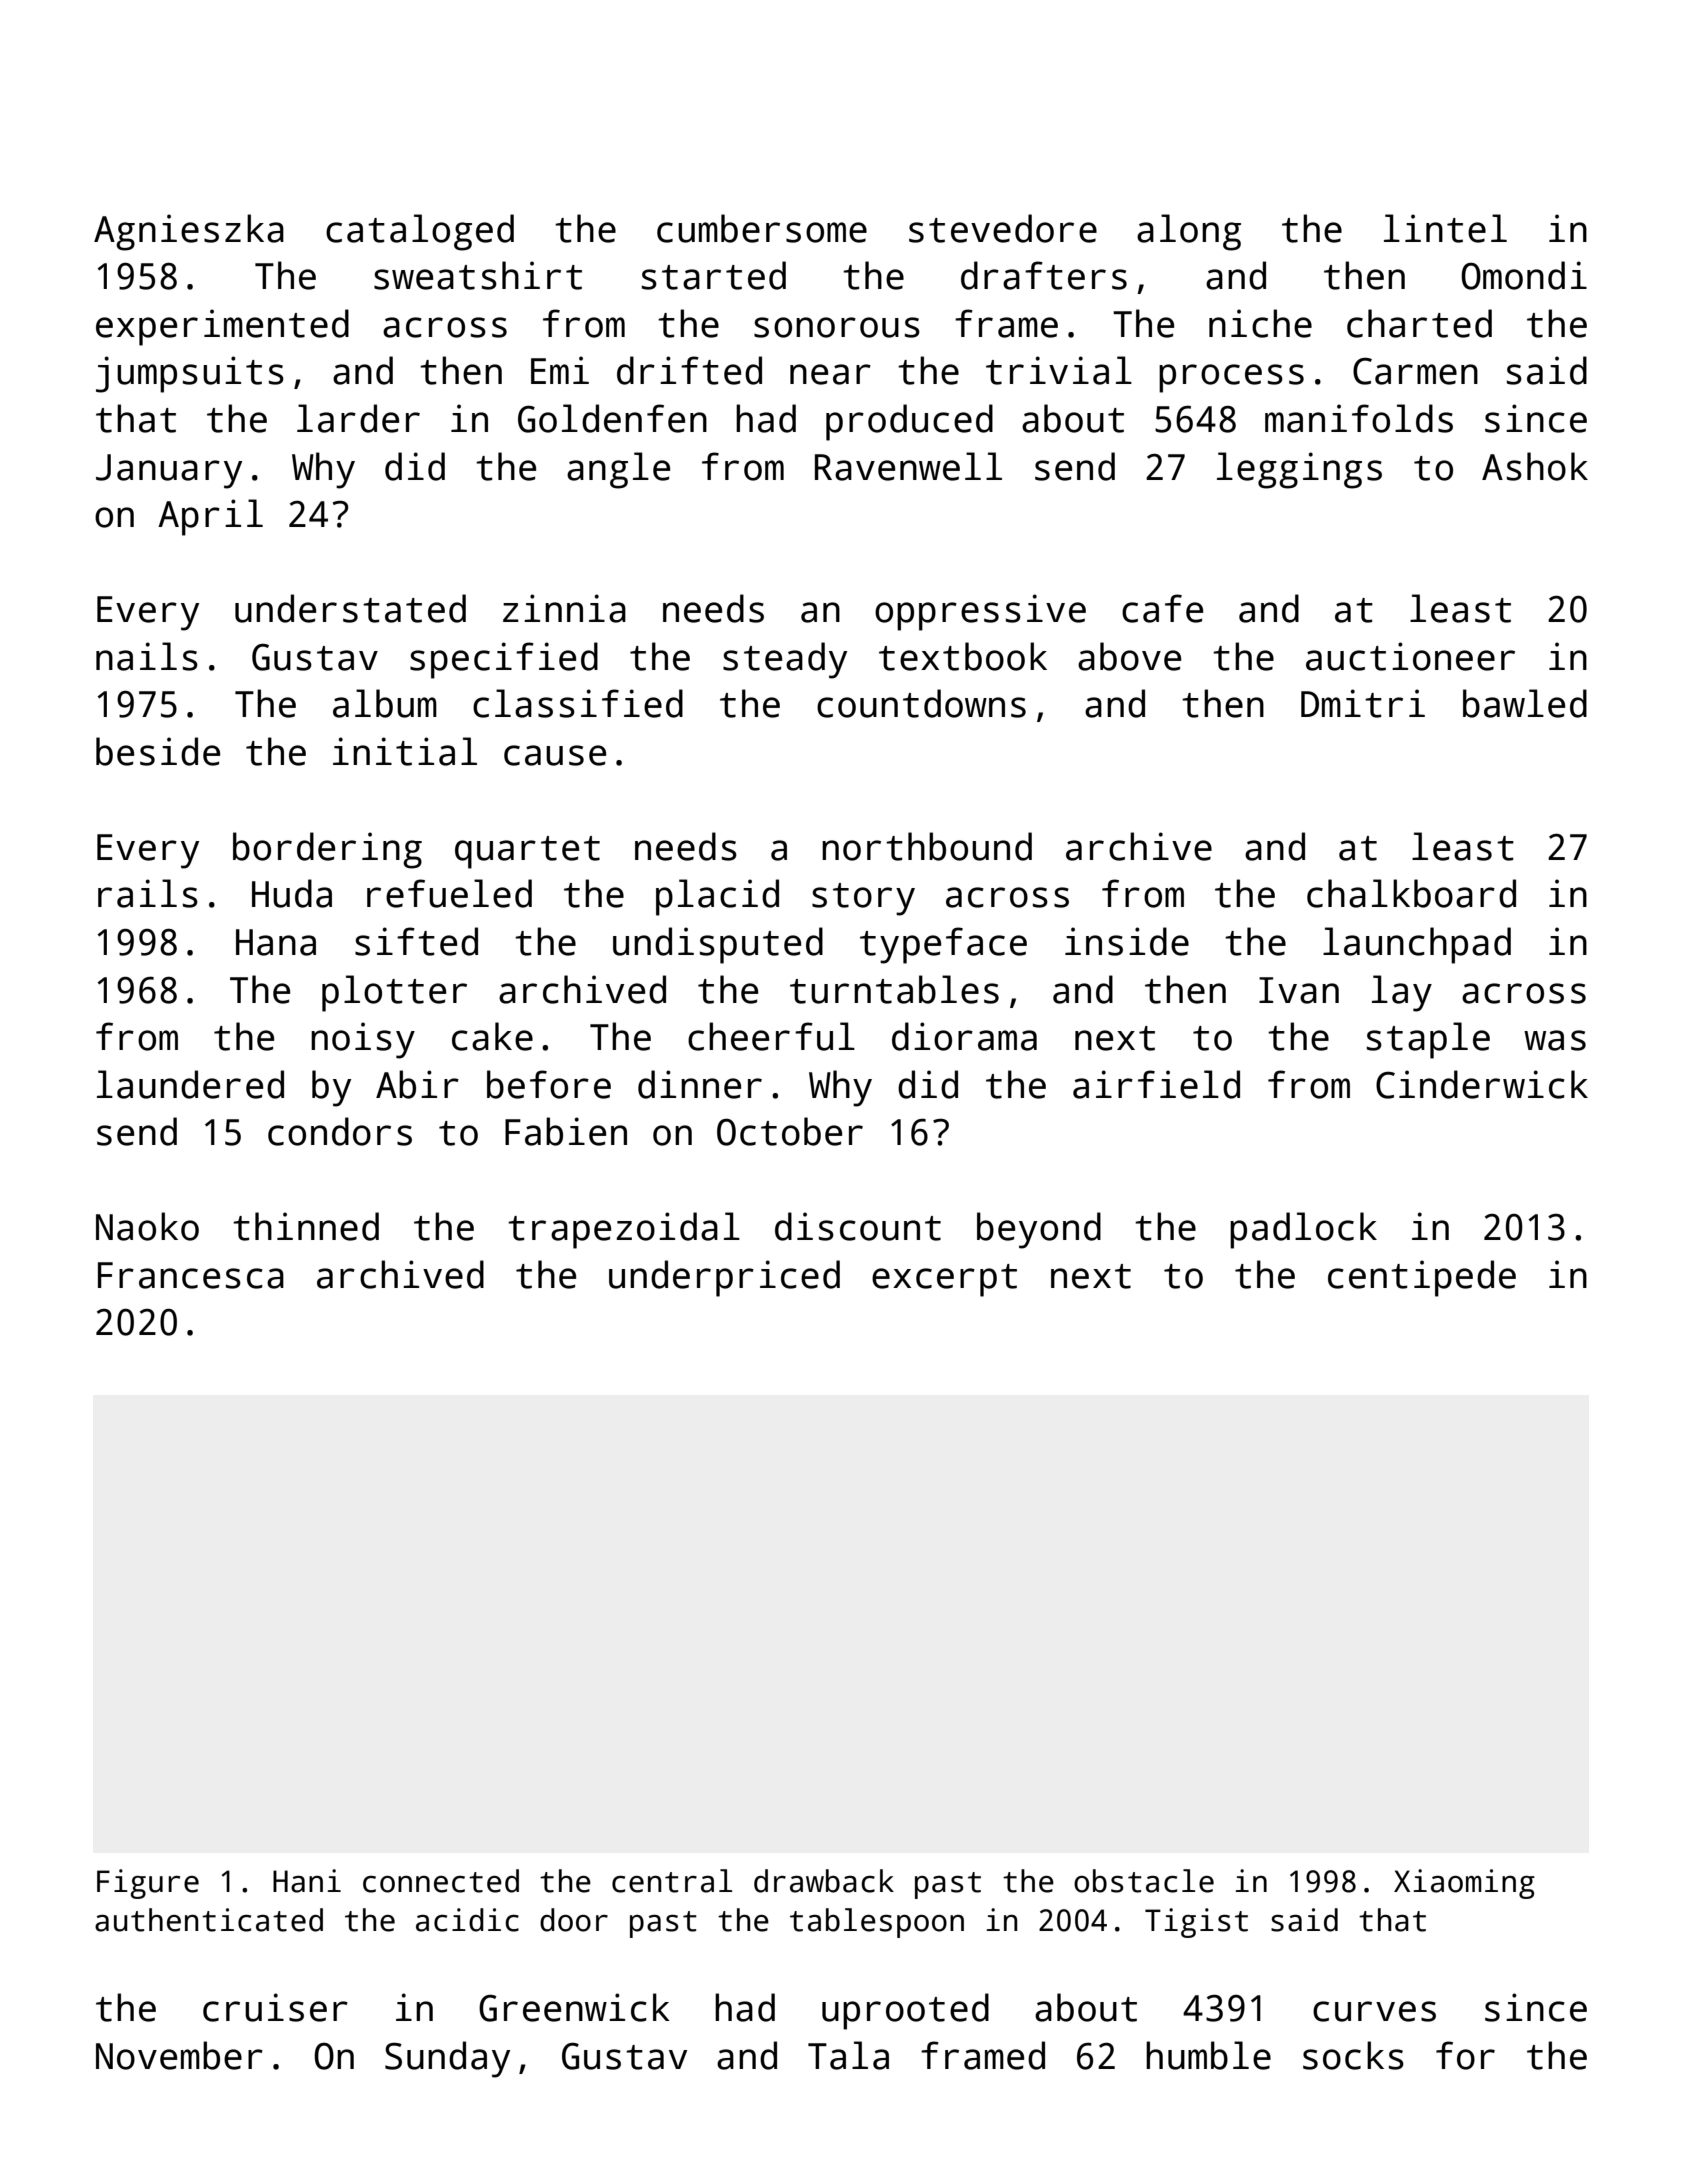 The width and height of the document is (1683, 2178). Describe the element at coordinates (1359, 418) in the document. I see `manifolds` at that location.
